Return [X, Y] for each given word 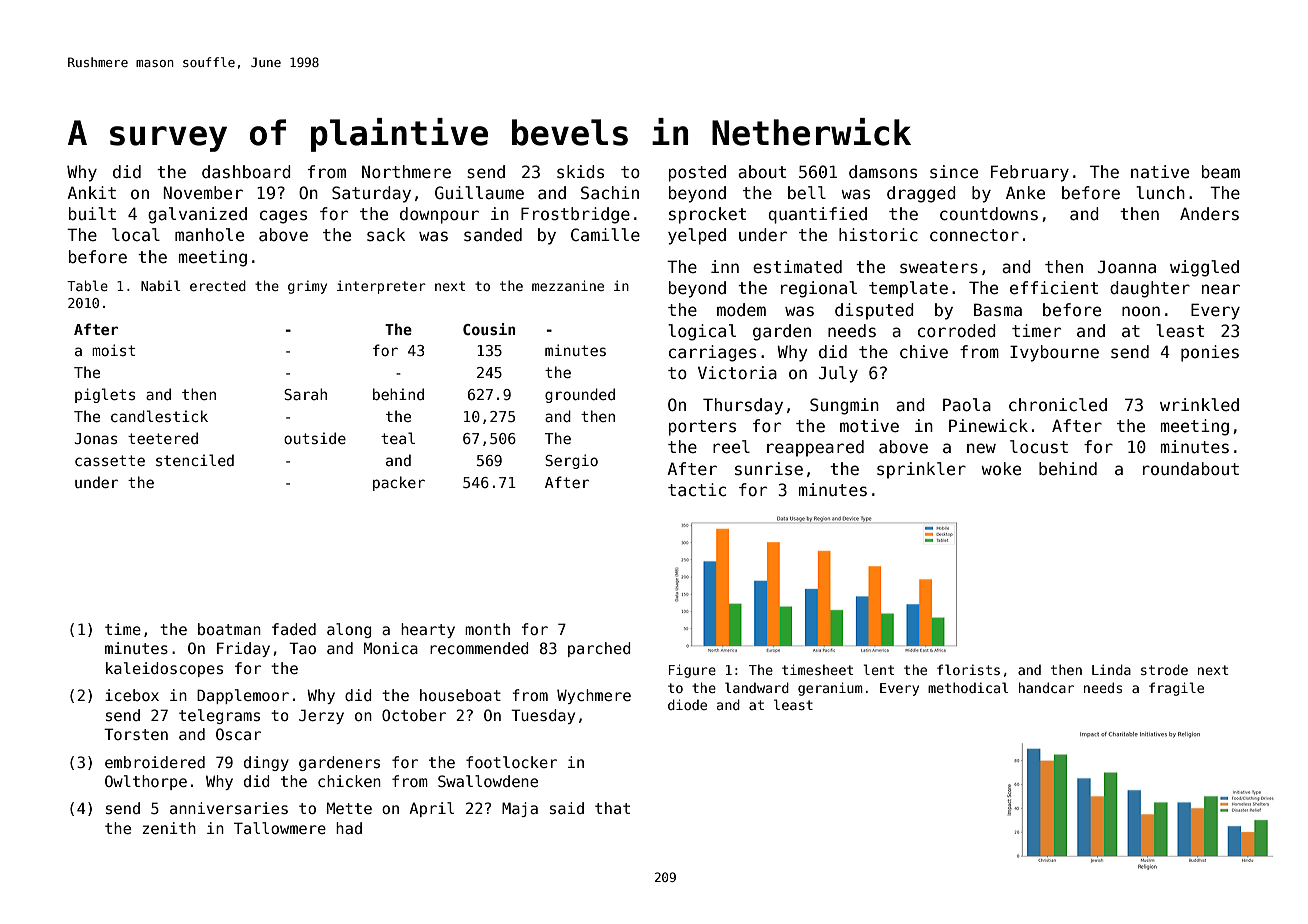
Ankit [91, 192]
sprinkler [921, 470]
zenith [169, 828]
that [612, 808]
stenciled [195, 460]
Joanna [1127, 267]
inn [725, 266]
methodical [968, 687]
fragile [1176, 689]
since [954, 172]
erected [218, 285]
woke [1001, 469]
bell [807, 192]
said [567, 808]
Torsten [136, 734]
